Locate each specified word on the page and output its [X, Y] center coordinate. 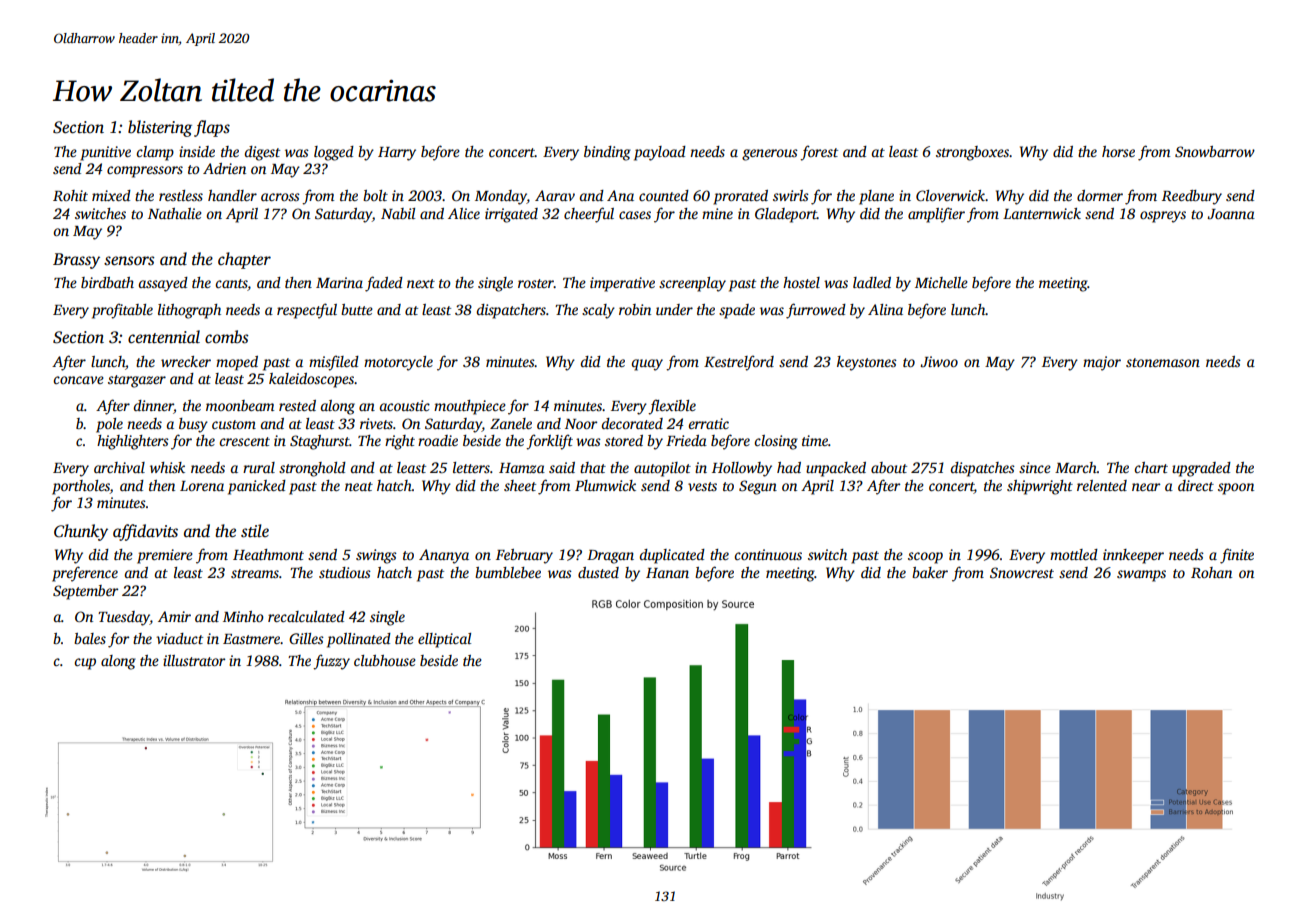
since [1035, 467]
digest [262, 153]
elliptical [444, 640]
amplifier [936, 215]
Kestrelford [739, 363]
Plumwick [605, 485]
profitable [122, 311]
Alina [885, 309]
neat [359, 486]
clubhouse [385, 660]
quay [647, 365]
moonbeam [240, 405]
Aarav [555, 195]
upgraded [1201, 469]
